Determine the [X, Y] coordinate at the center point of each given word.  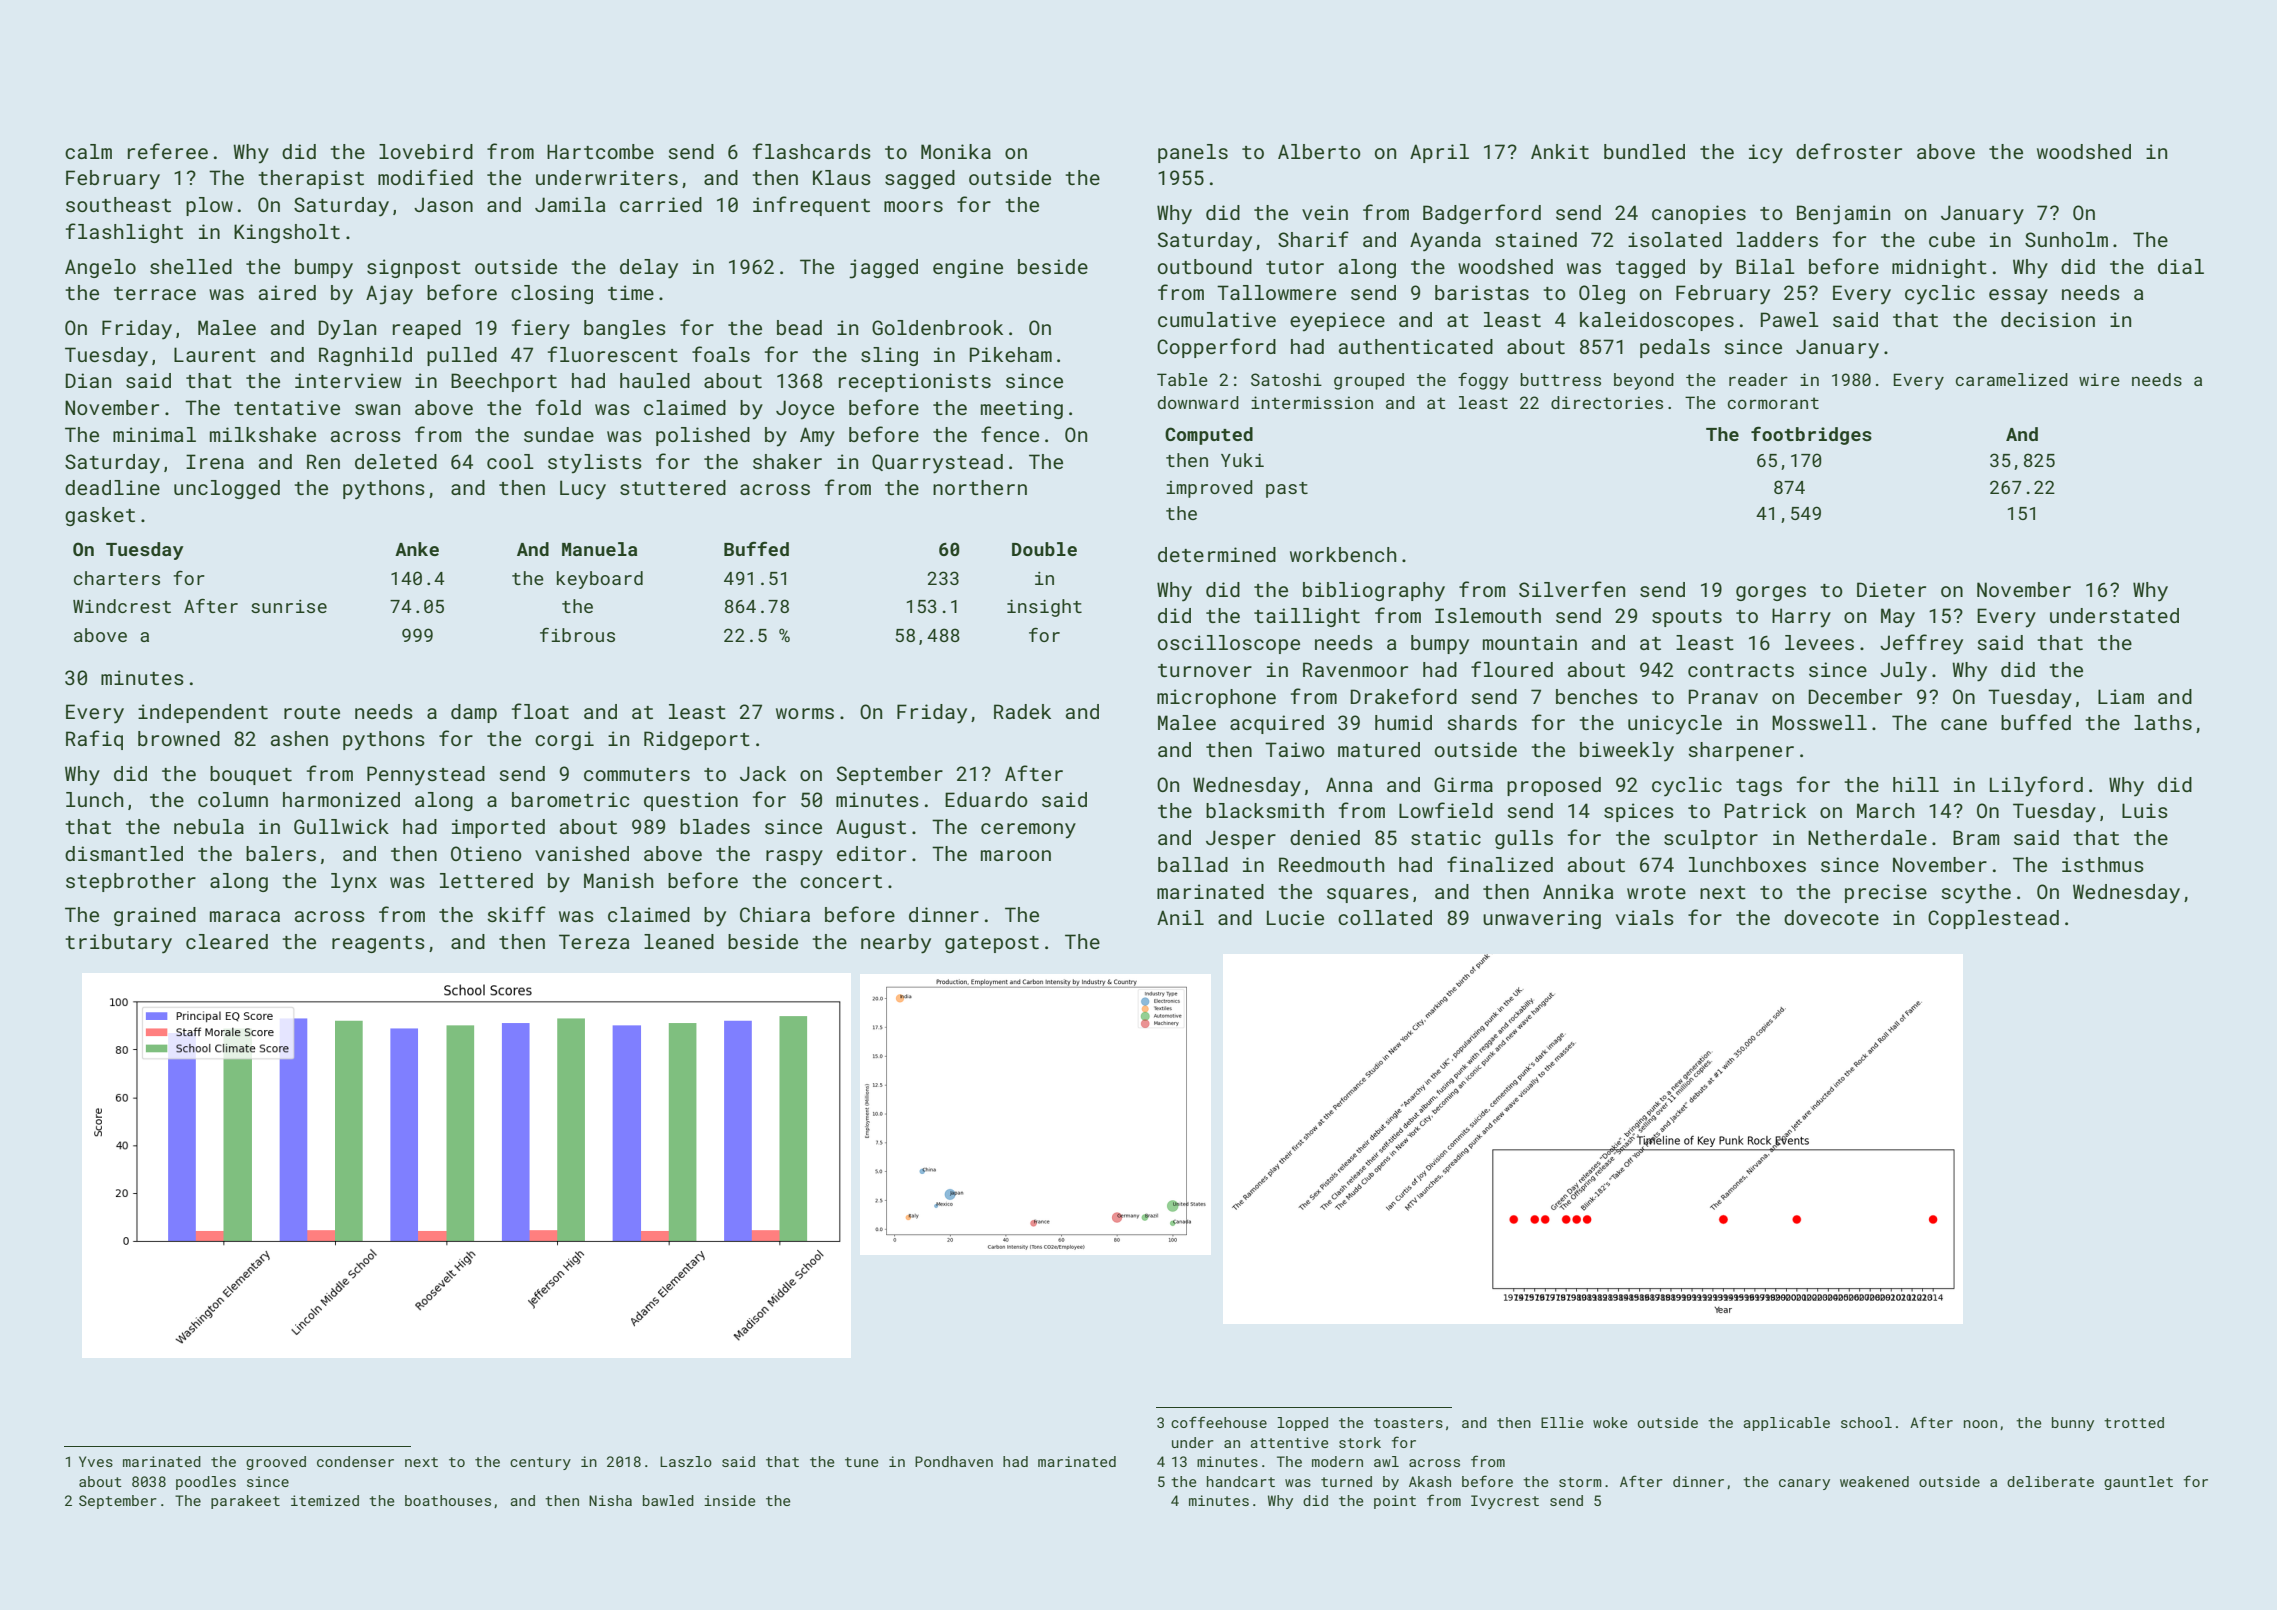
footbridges [1811, 435]
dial [2181, 266]
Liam [2121, 696]
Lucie [1295, 917]
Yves [96, 1461]
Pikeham [1011, 354]
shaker [787, 461]
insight [1044, 608]
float [540, 711]
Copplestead [1993, 919]
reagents [378, 944]
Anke [417, 549]
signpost [414, 268]
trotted [2134, 1422]
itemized [325, 1500]
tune [861, 1462]
